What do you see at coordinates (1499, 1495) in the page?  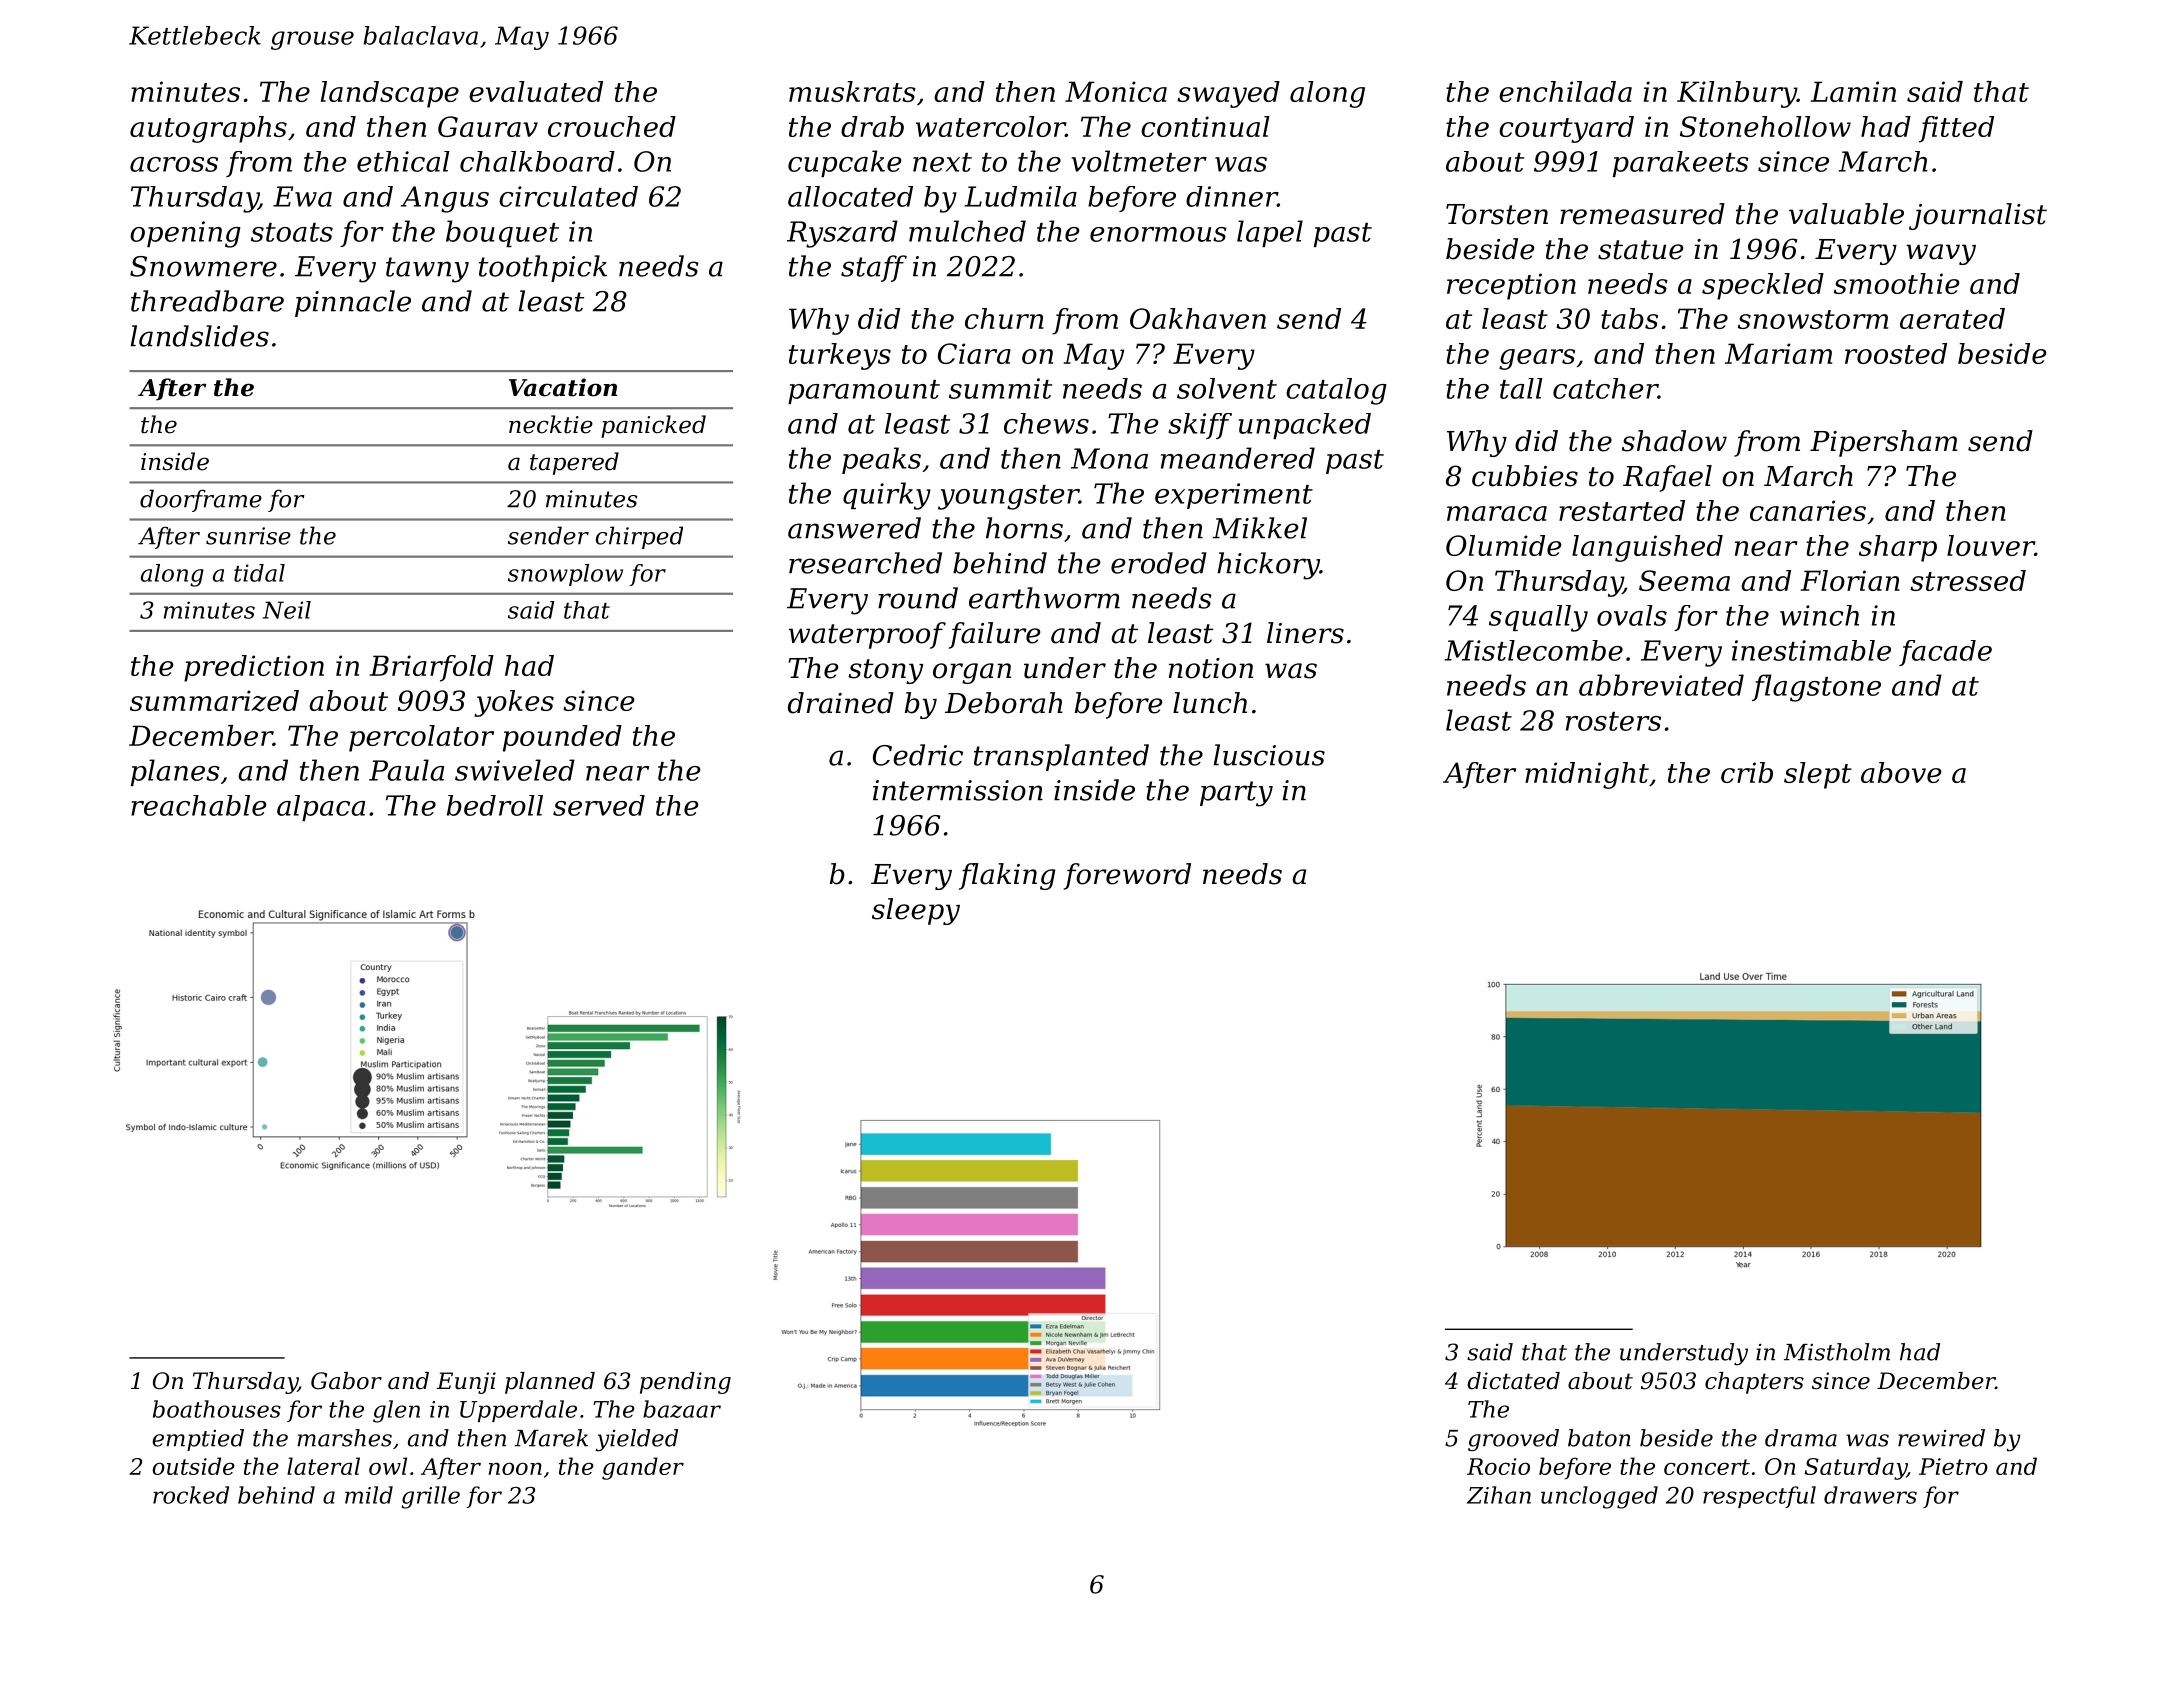 I see `Zihan` at bounding box center [1499, 1495].
